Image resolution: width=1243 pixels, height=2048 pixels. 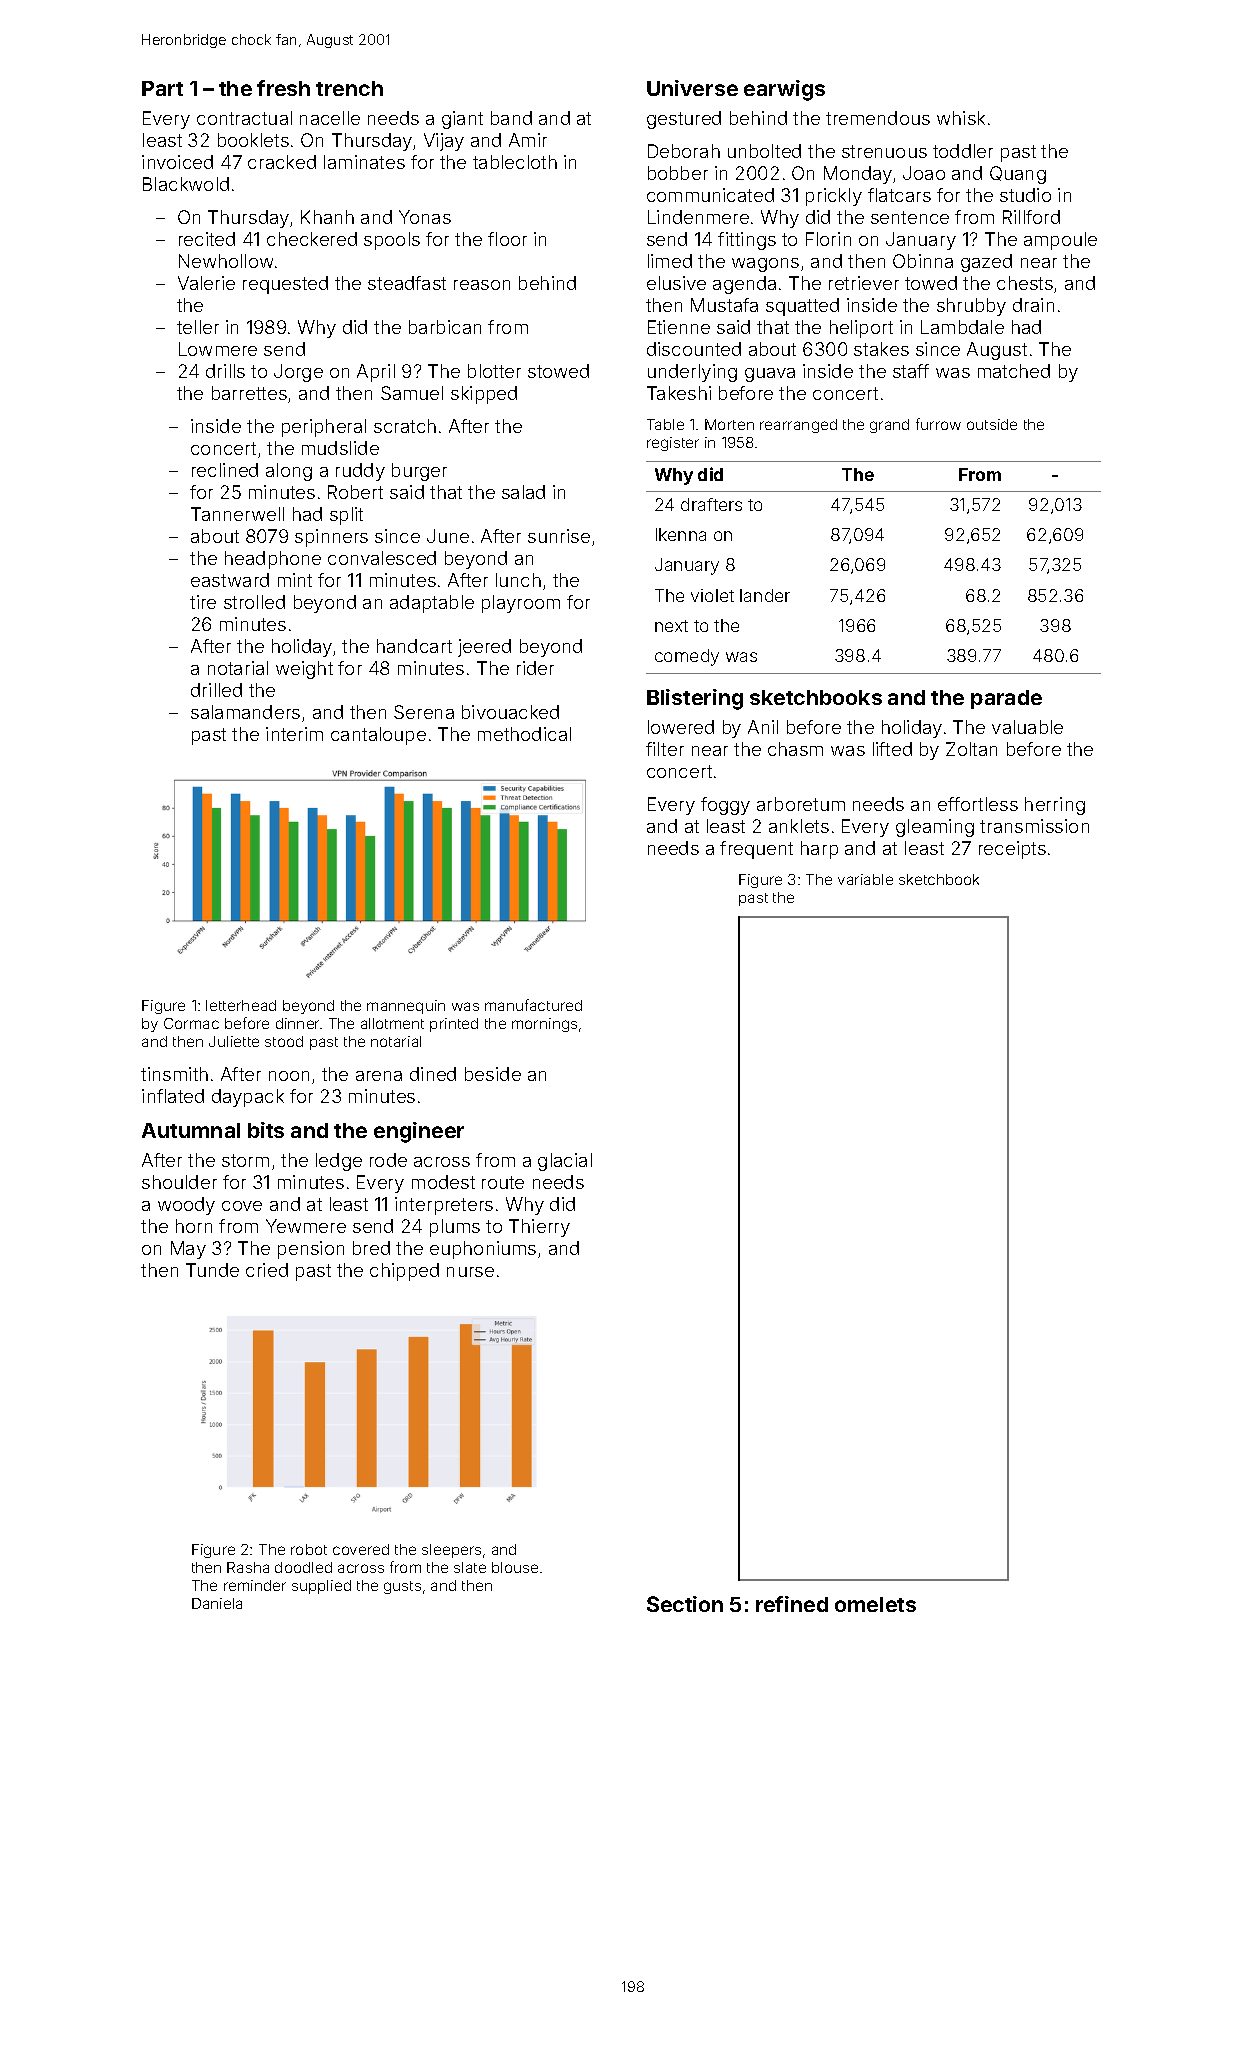 I want to click on sentence, so click(x=910, y=217).
